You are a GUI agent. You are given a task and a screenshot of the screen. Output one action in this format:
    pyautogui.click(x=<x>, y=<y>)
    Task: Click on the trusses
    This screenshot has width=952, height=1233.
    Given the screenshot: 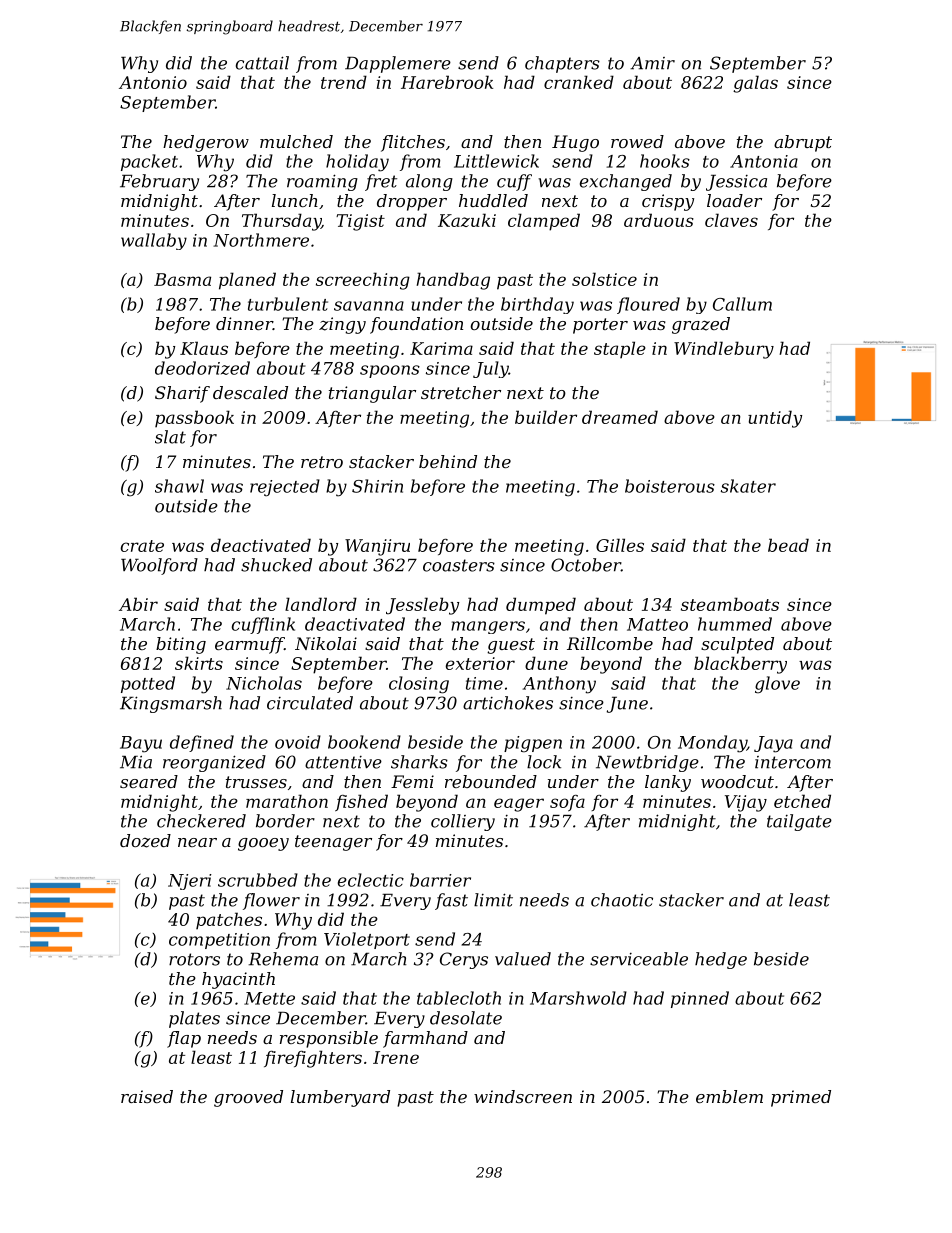 What is the action you would take?
    pyautogui.click(x=256, y=782)
